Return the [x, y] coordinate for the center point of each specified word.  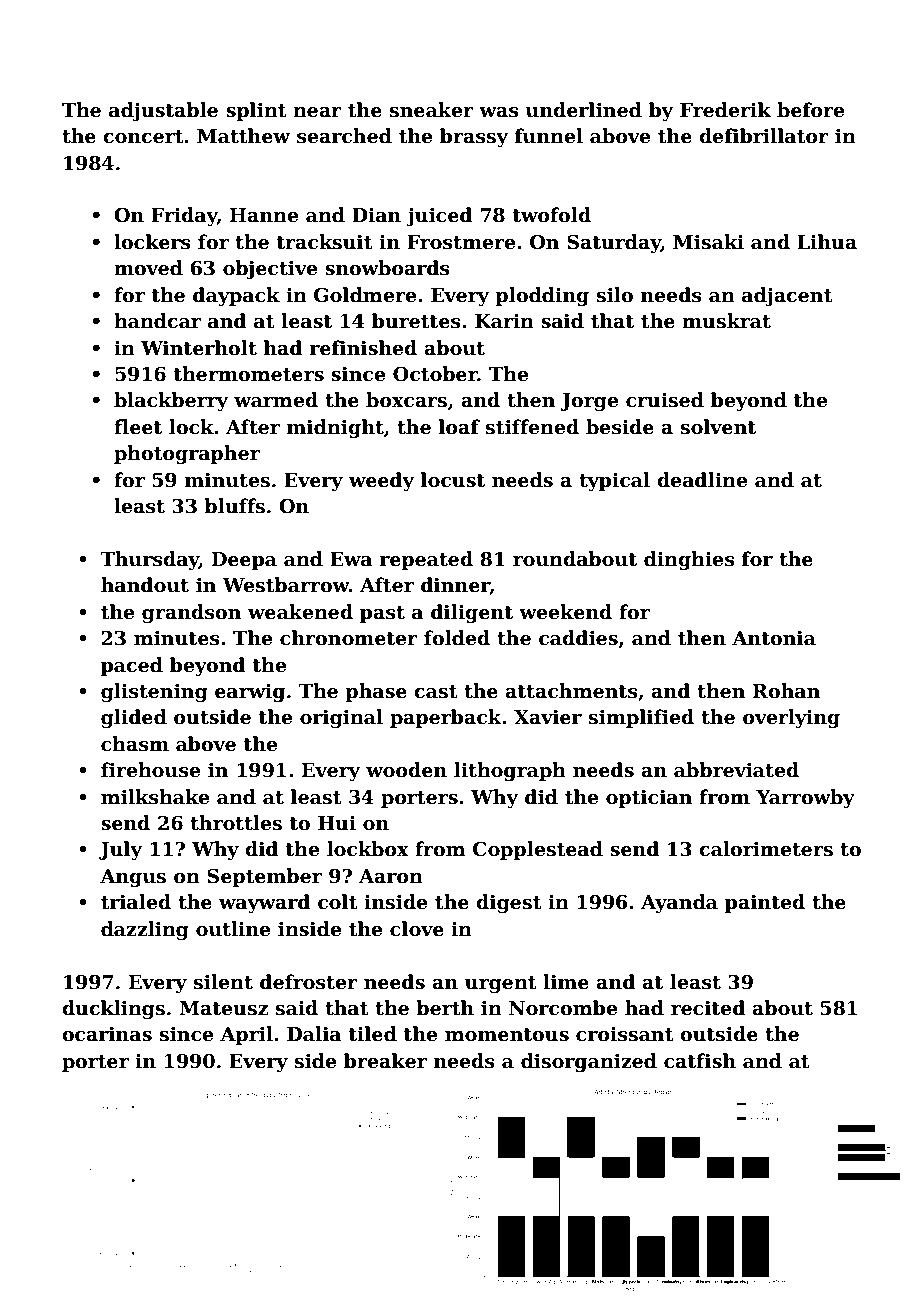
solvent [718, 427]
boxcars [406, 400]
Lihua [827, 242]
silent [223, 982]
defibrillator [764, 136]
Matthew [243, 136]
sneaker [432, 110]
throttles [236, 823]
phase [376, 692]
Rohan [786, 691]
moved [148, 268]
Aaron [391, 876]
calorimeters [766, 849]
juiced [439, 216]
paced [132, 666]
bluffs [234, 506]
